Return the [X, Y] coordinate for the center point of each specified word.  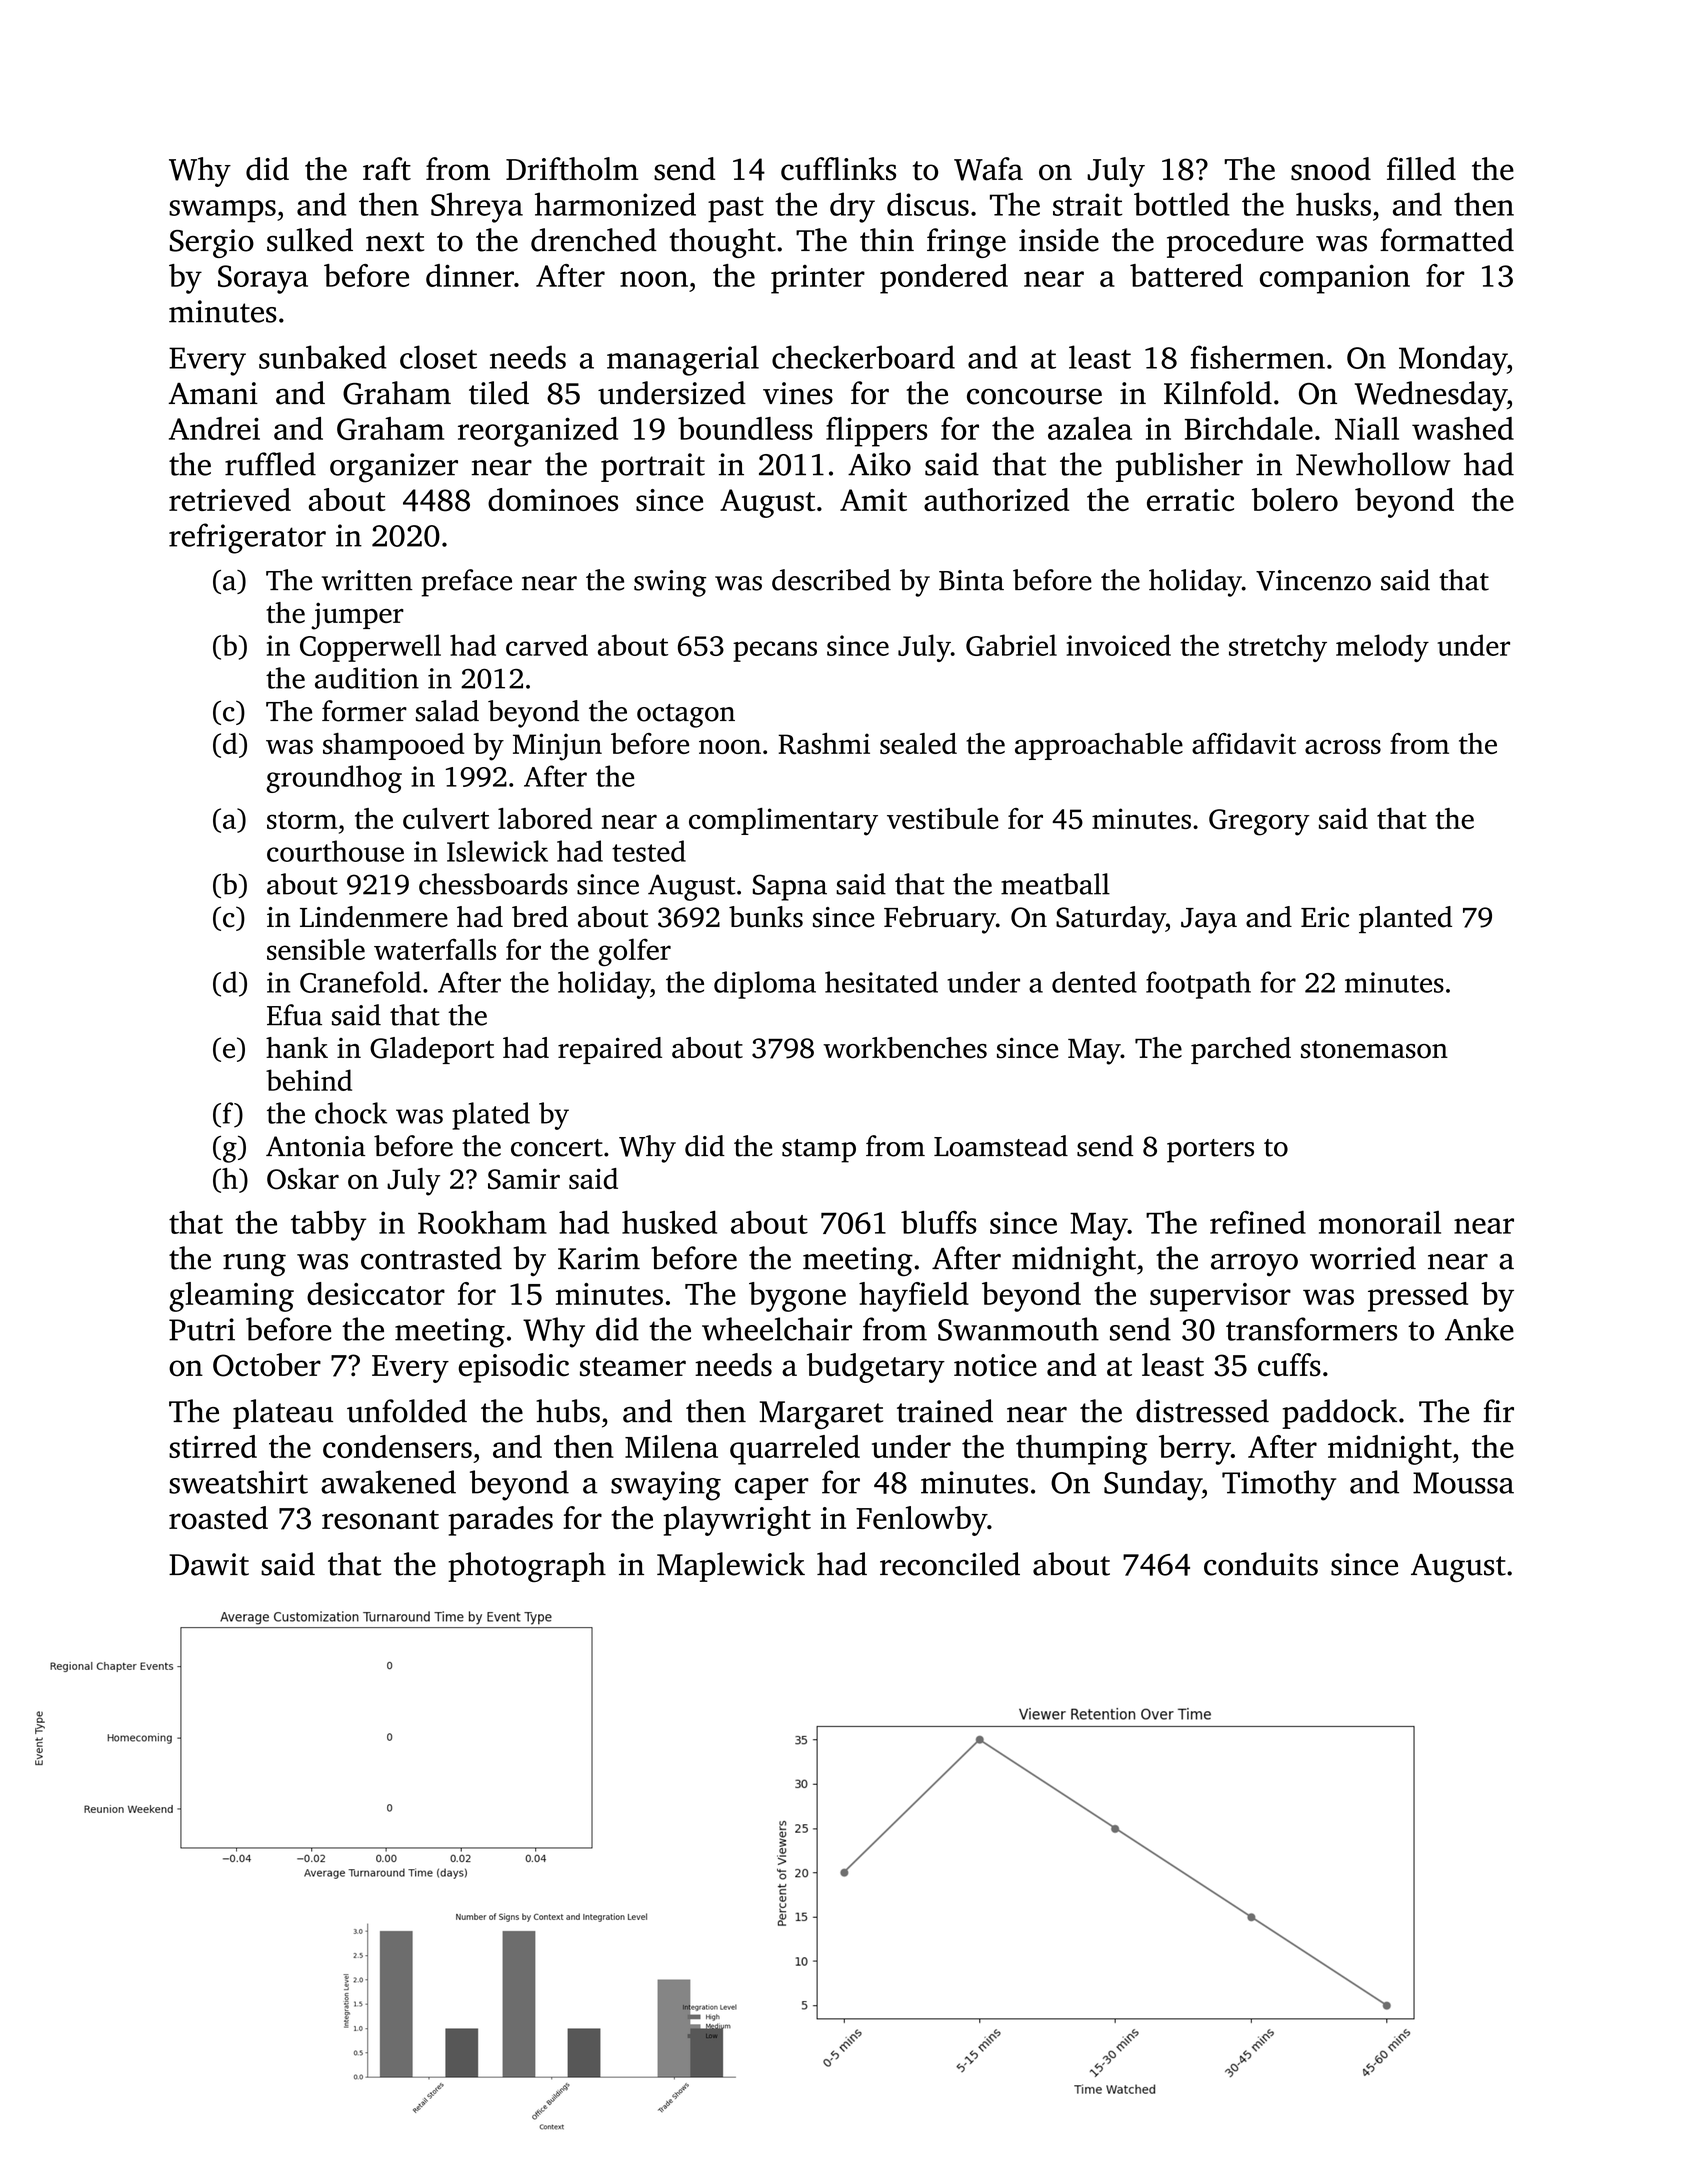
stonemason [1374, 1049]
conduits [1261, 1564]
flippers [876, 432]
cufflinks [838, 169]
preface [467, 583]
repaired [610, 1050]
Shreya [477, 207]
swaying [666, 1486]
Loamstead [1001, 1146]
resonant [380, 1520]
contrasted [431, 1258]
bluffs [939, 1222]
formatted [1447, 240]
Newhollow [1373, 464]
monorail [1380, 1222]
